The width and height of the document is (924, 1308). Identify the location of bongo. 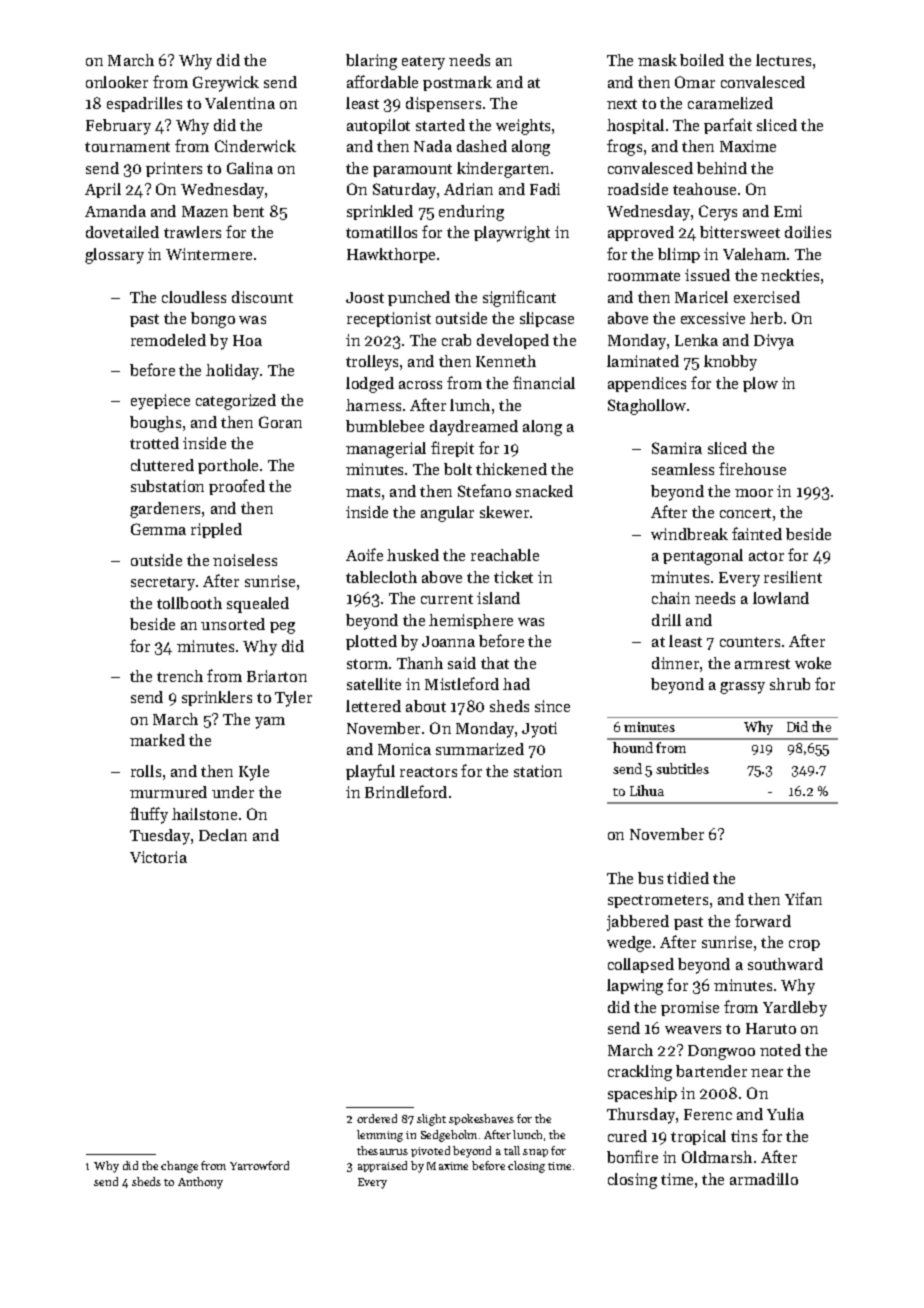
(213, 320).
